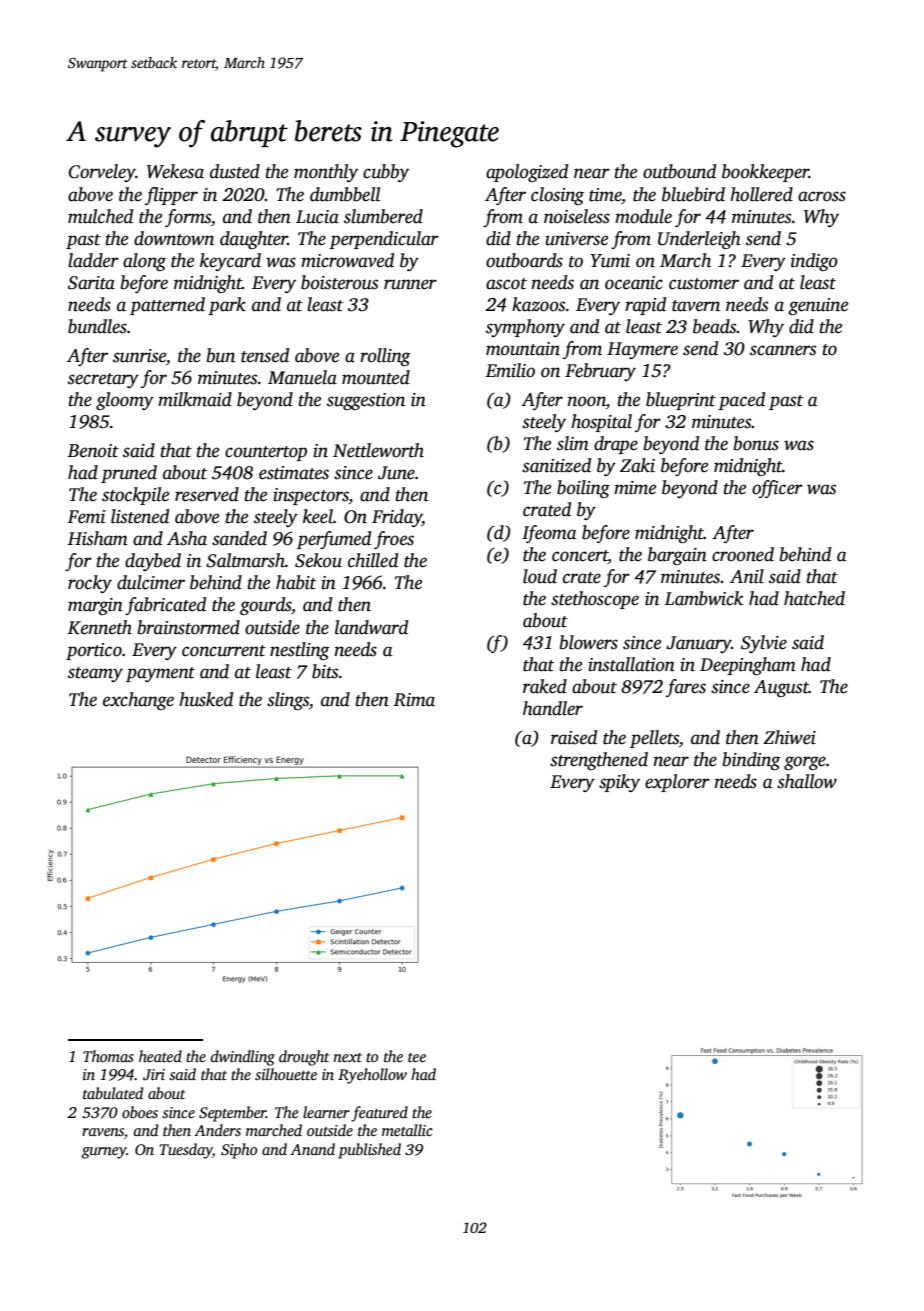 The image size is (924, 1311). Describe the element at coordinates (369, 1151) in the screenshot. I see `published` at that location.
